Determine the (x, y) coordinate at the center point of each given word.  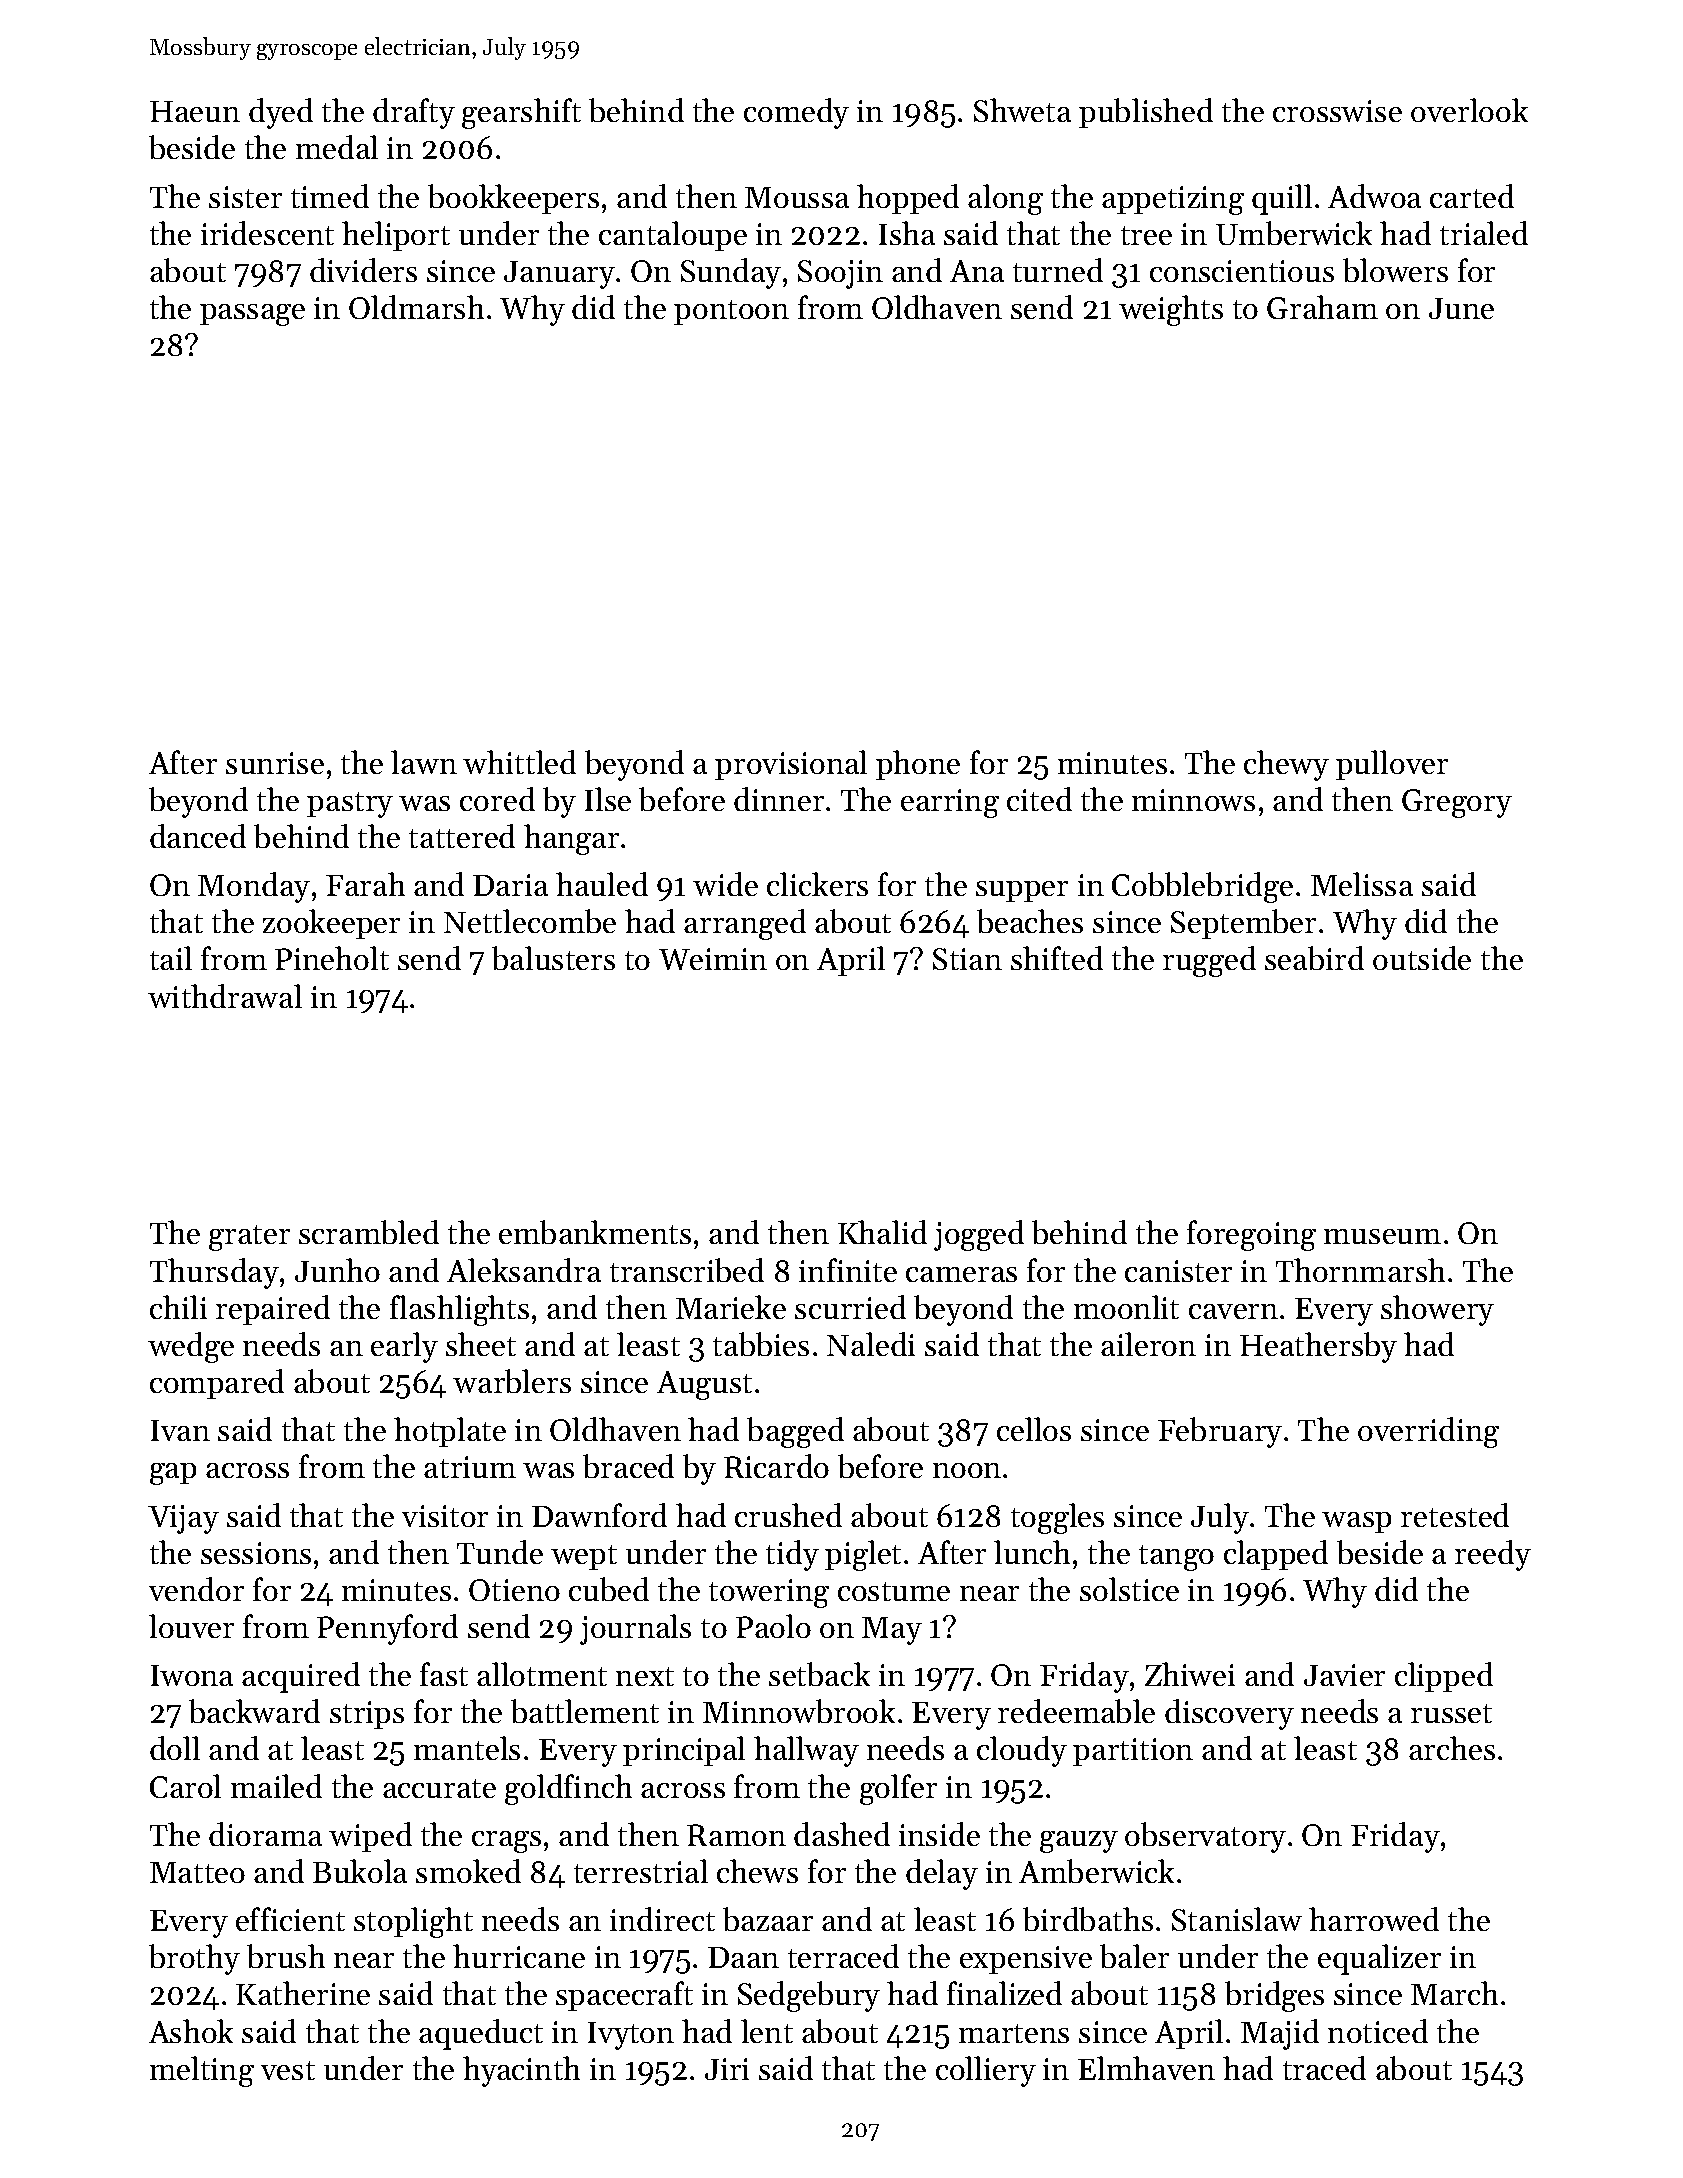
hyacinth (521, 2071)
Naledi (871, 1344)
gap (173, 1474)
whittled (519, 762)
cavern (1233, 1311)
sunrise (275, 763)
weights (1171, 310)
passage (252, 315)
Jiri (727, 2069)
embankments (595, 1232)
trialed (1484, 233)
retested (1455, 1515)
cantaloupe (673, 236)
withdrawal (225, 996)
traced (1324, 2068)
